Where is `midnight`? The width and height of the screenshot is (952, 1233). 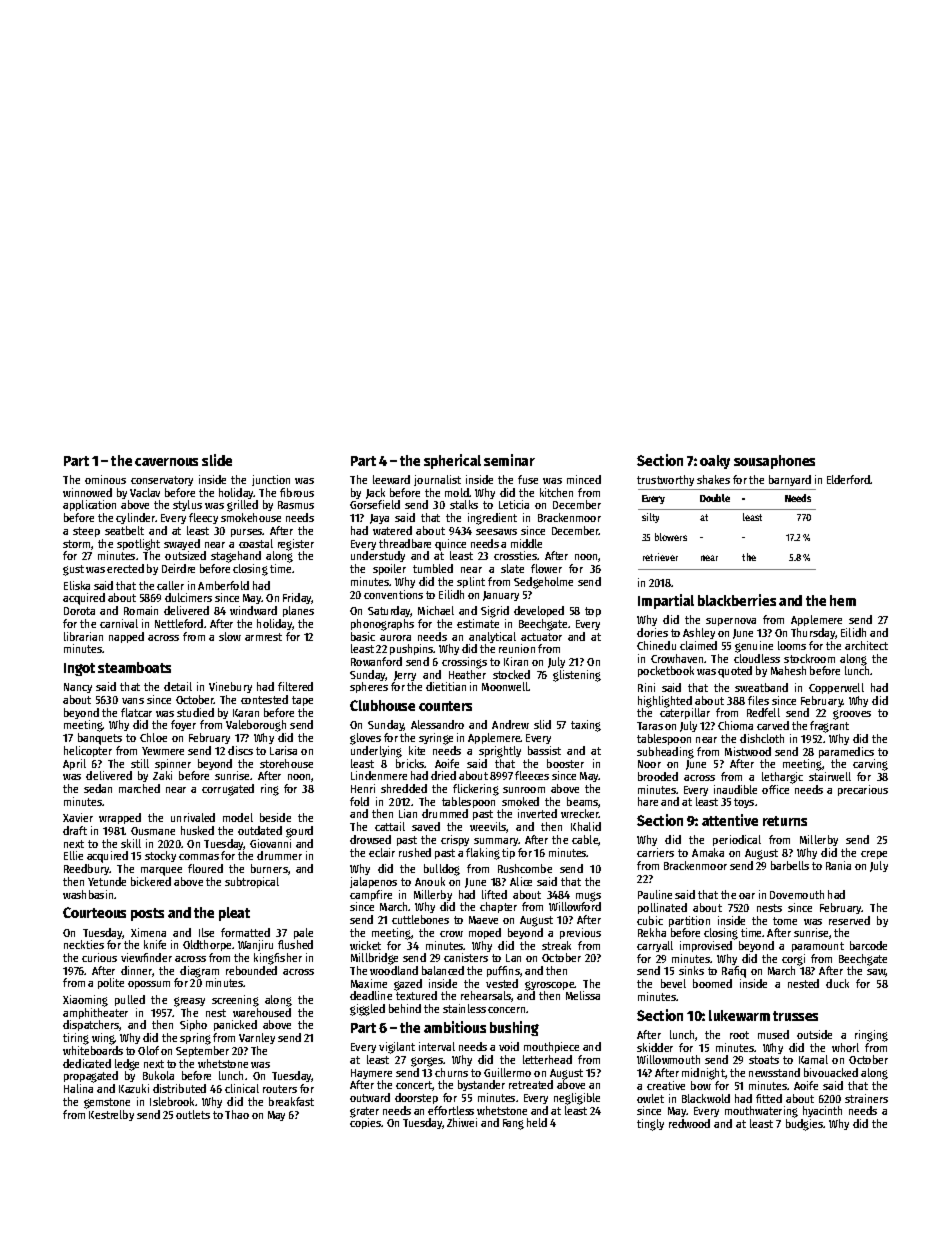
midnight is located at coordinates (703, 1074).
